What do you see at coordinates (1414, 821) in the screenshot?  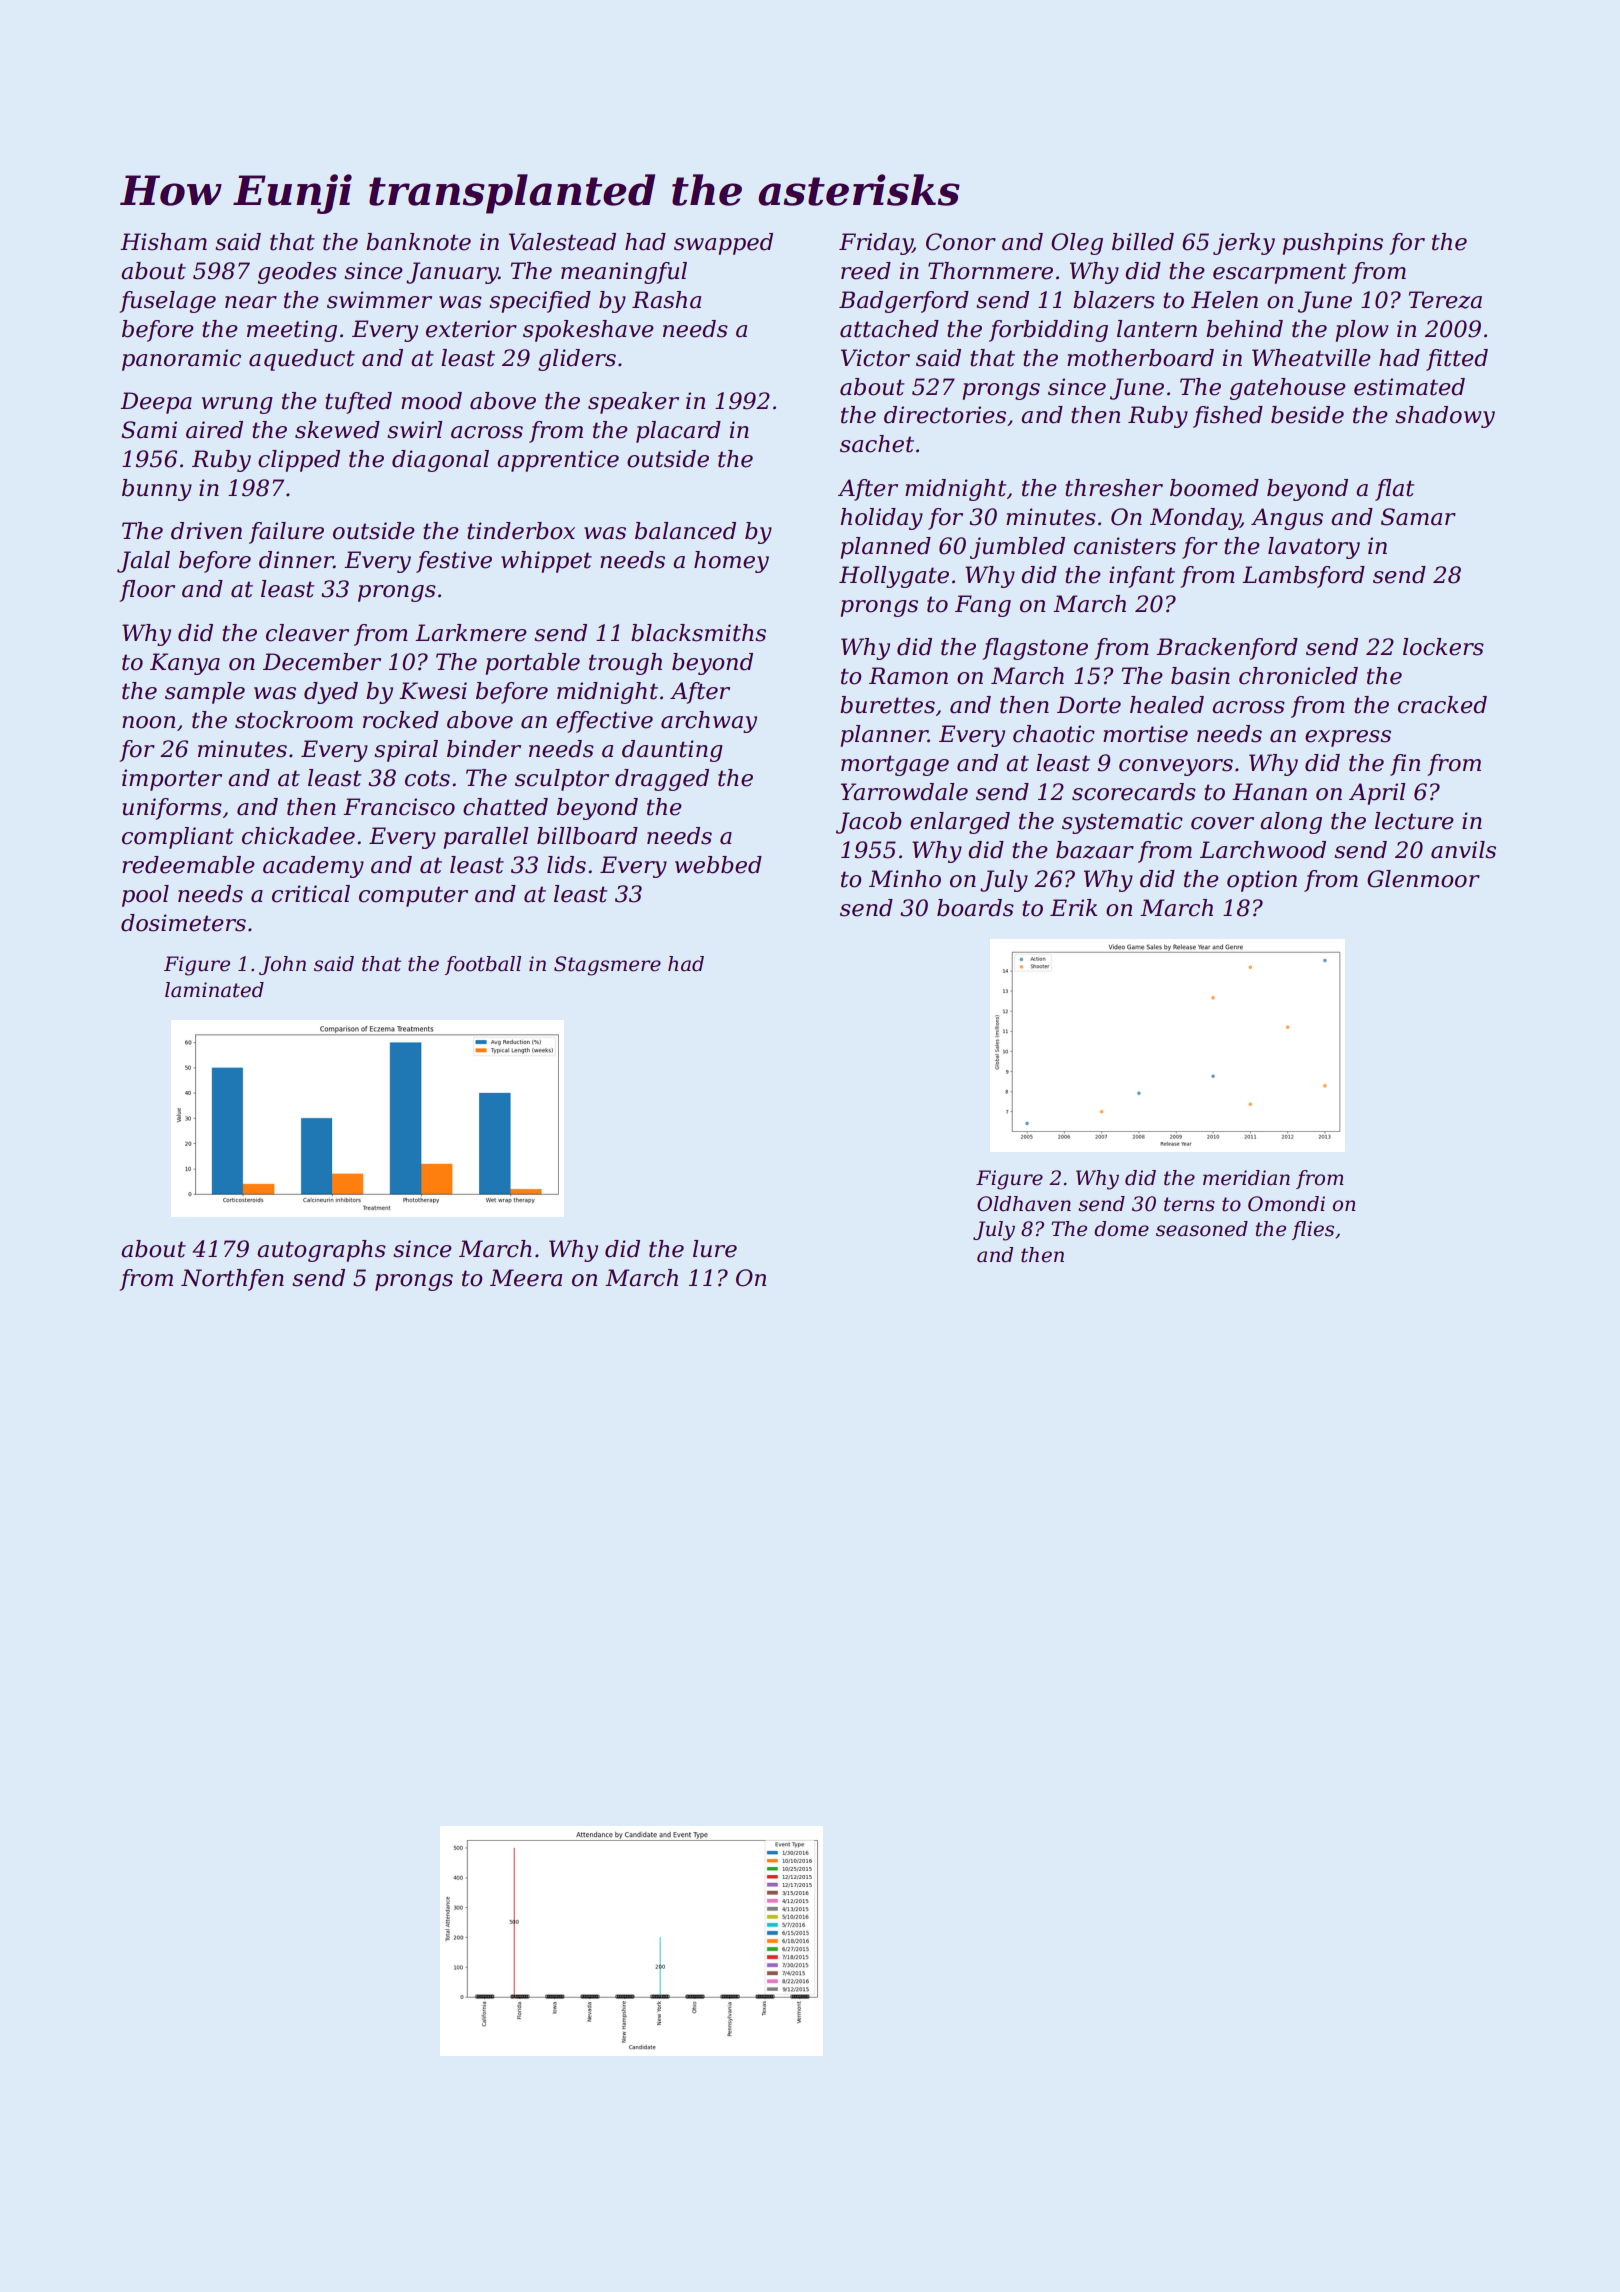 I see `lecture` at bounding box center [1414, 821].
